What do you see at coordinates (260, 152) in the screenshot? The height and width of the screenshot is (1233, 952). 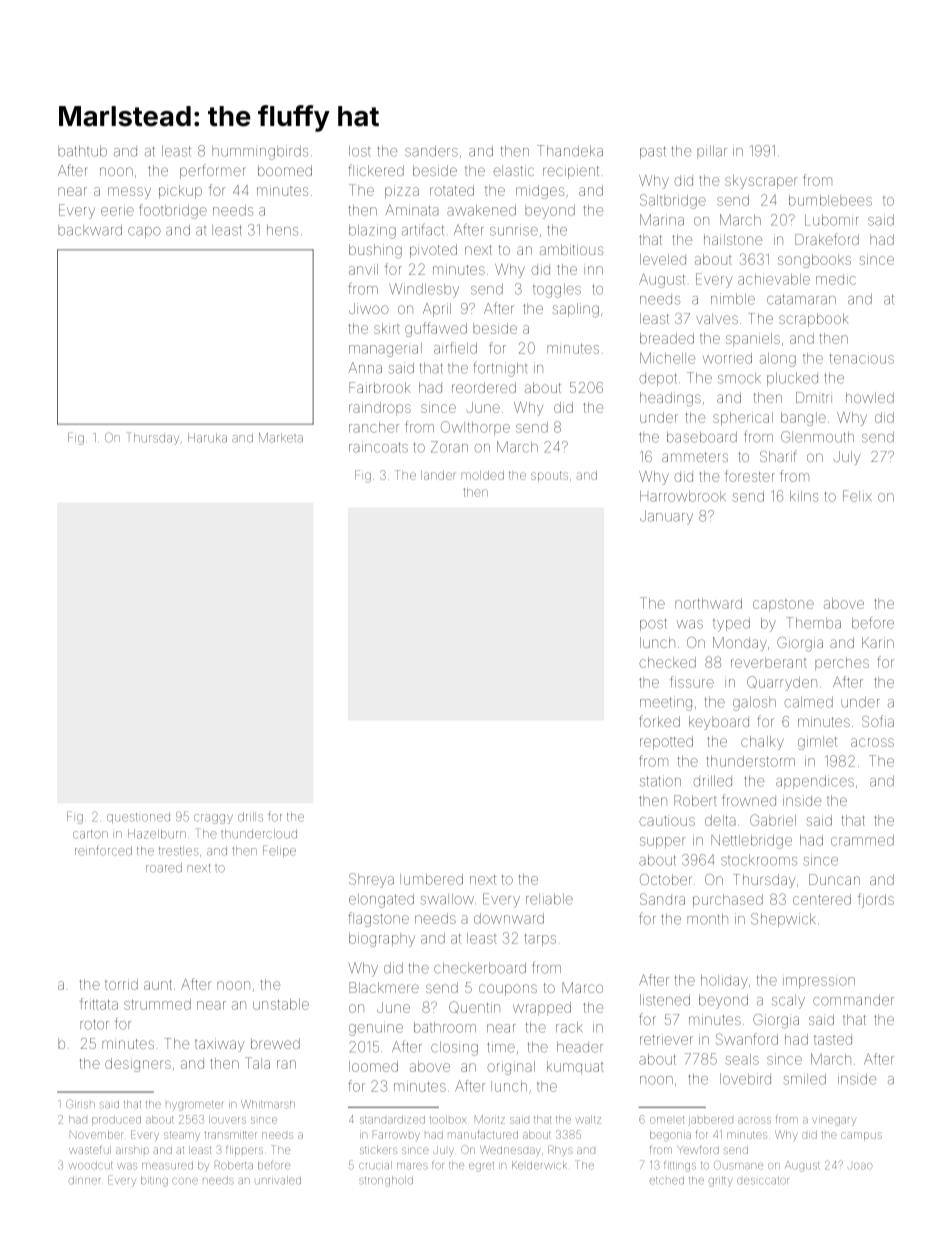 I see `hummingbirds` at bounding box center [260, 152].
